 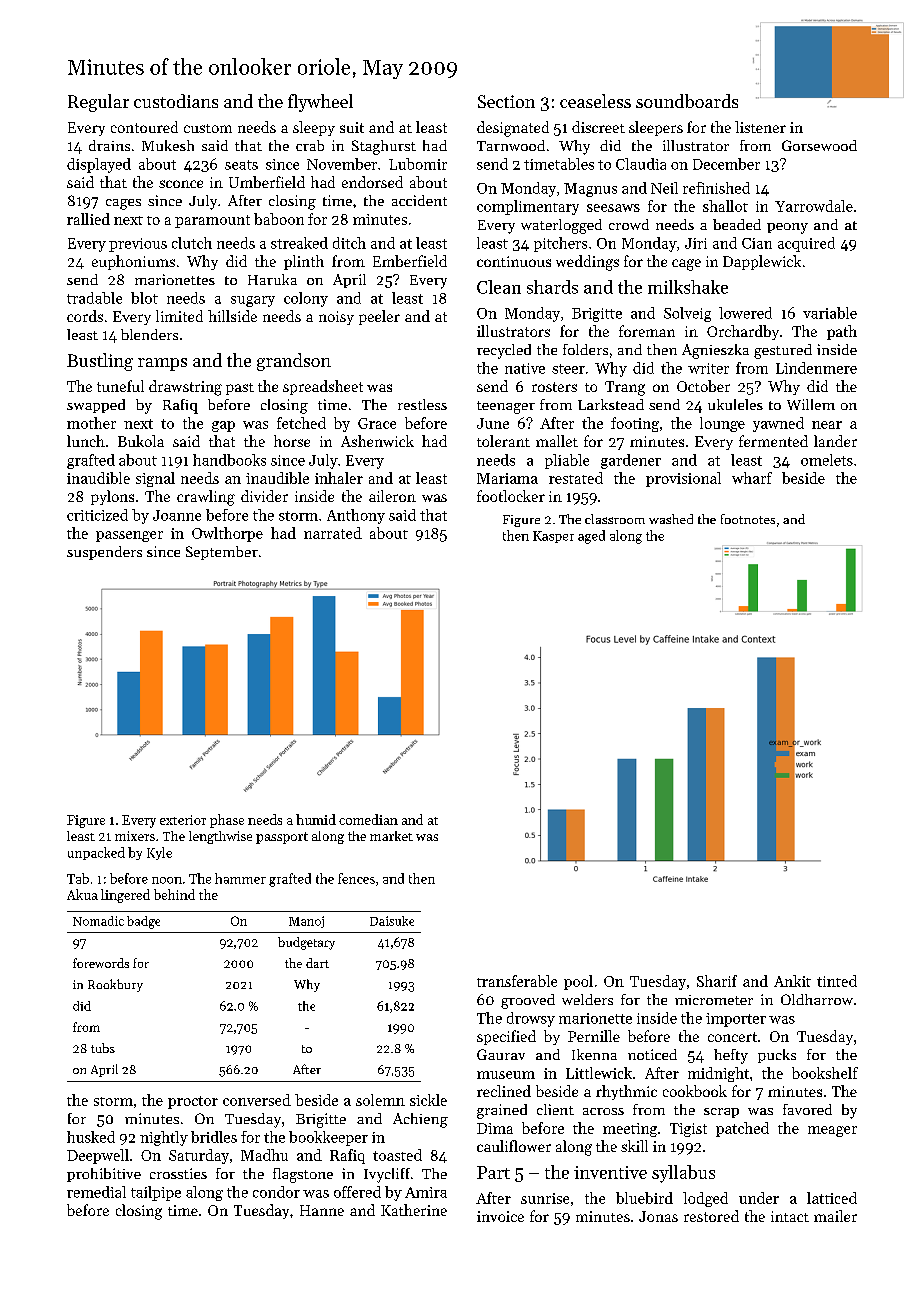 What do you see at coordinates (773, 441) in the image?
I see `fermented` at bounding box center [773, 441].
